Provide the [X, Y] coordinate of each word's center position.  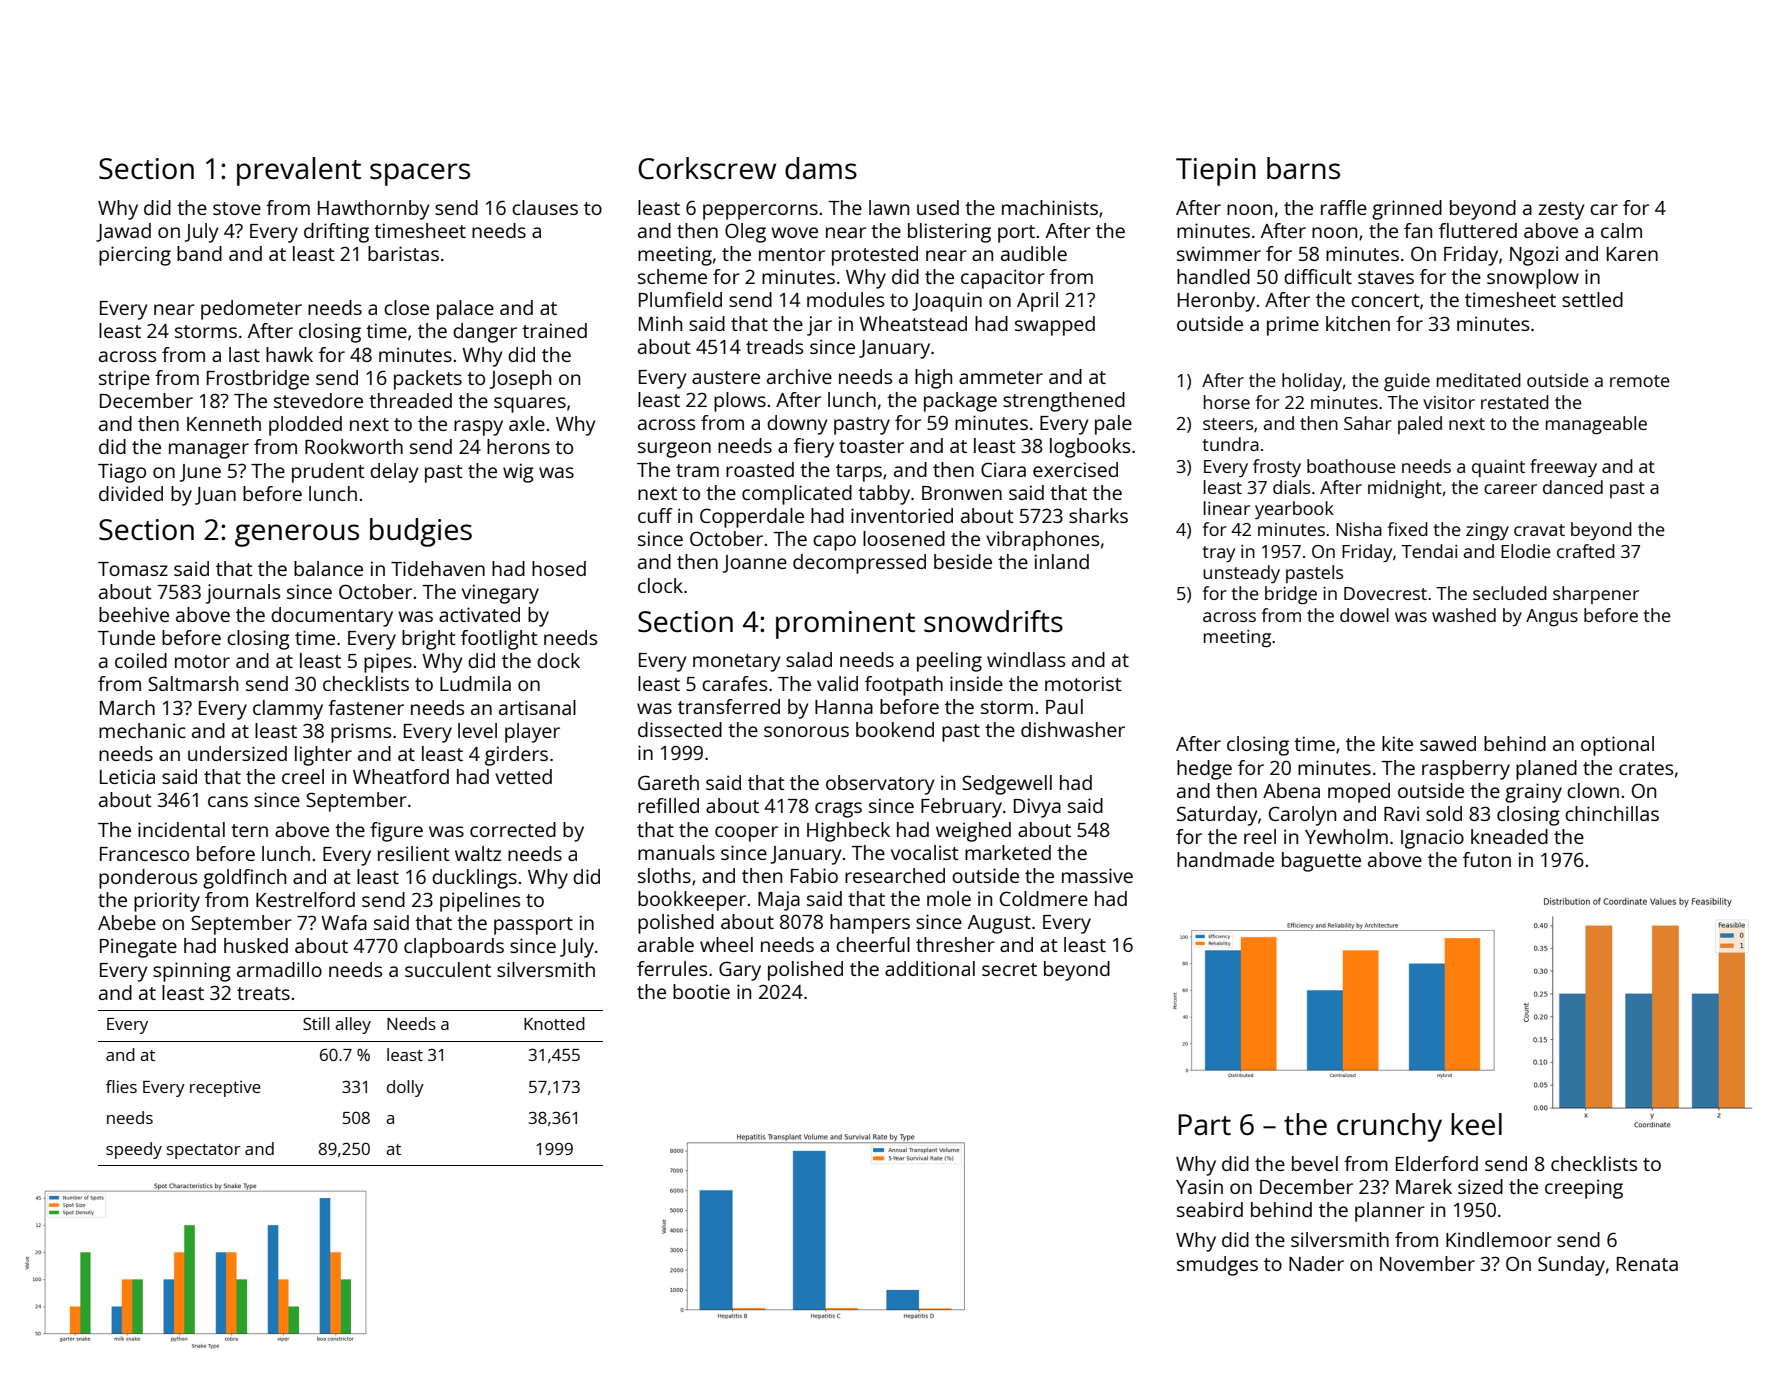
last [244, 354]
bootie [701, 991]
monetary [737, 663]
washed [1464, 615]
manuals [676, 852]
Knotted [554, 1023]
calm [1621, 230]
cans [228, 801]
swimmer [1219, 253]
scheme [672, 276]
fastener [366, 707]
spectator [204, 1151]
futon [1487, 859]
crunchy [1389, 1127]
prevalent [299, 171]
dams [821, 168]
